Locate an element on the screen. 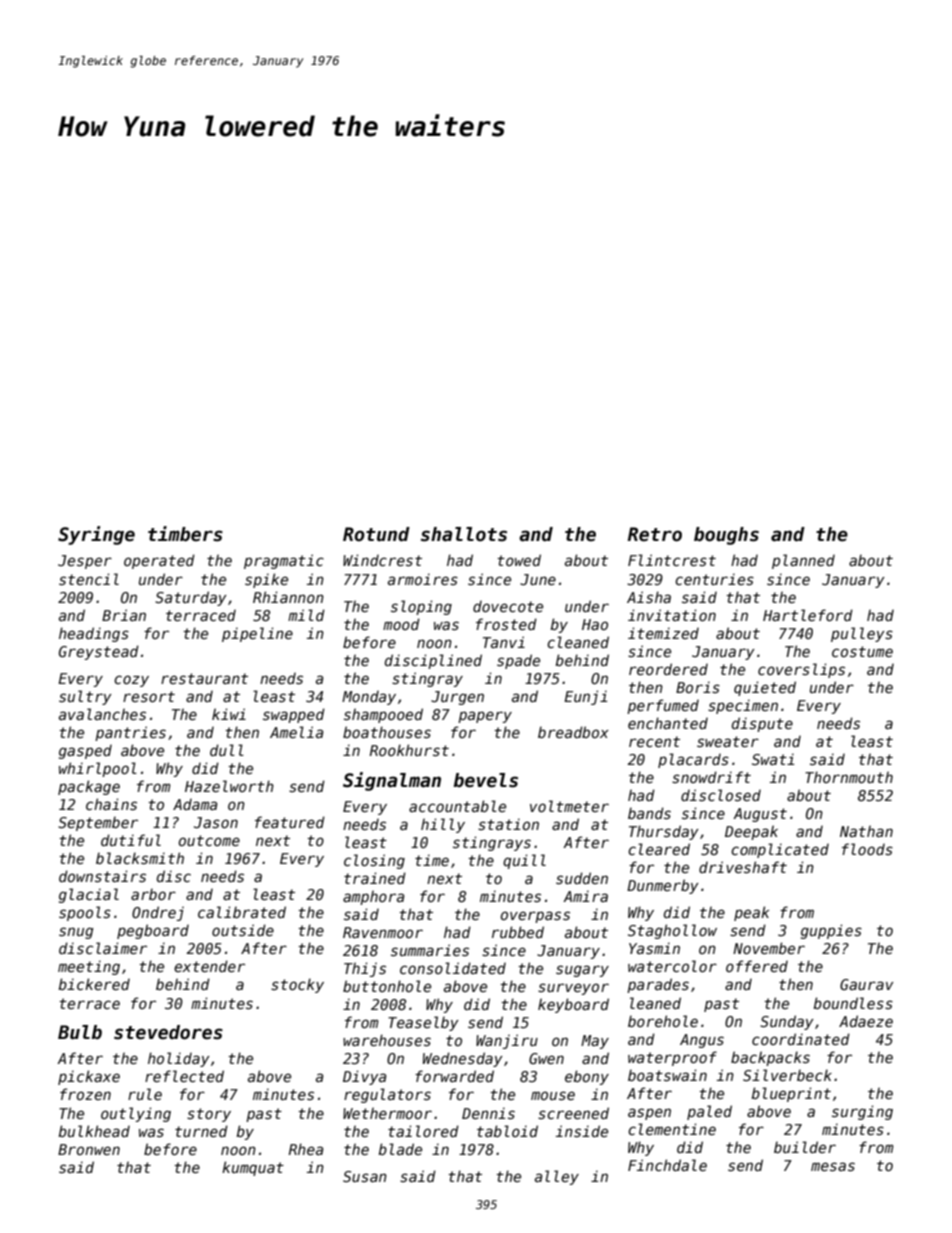  Swati is located at coordinates (773, 759).
